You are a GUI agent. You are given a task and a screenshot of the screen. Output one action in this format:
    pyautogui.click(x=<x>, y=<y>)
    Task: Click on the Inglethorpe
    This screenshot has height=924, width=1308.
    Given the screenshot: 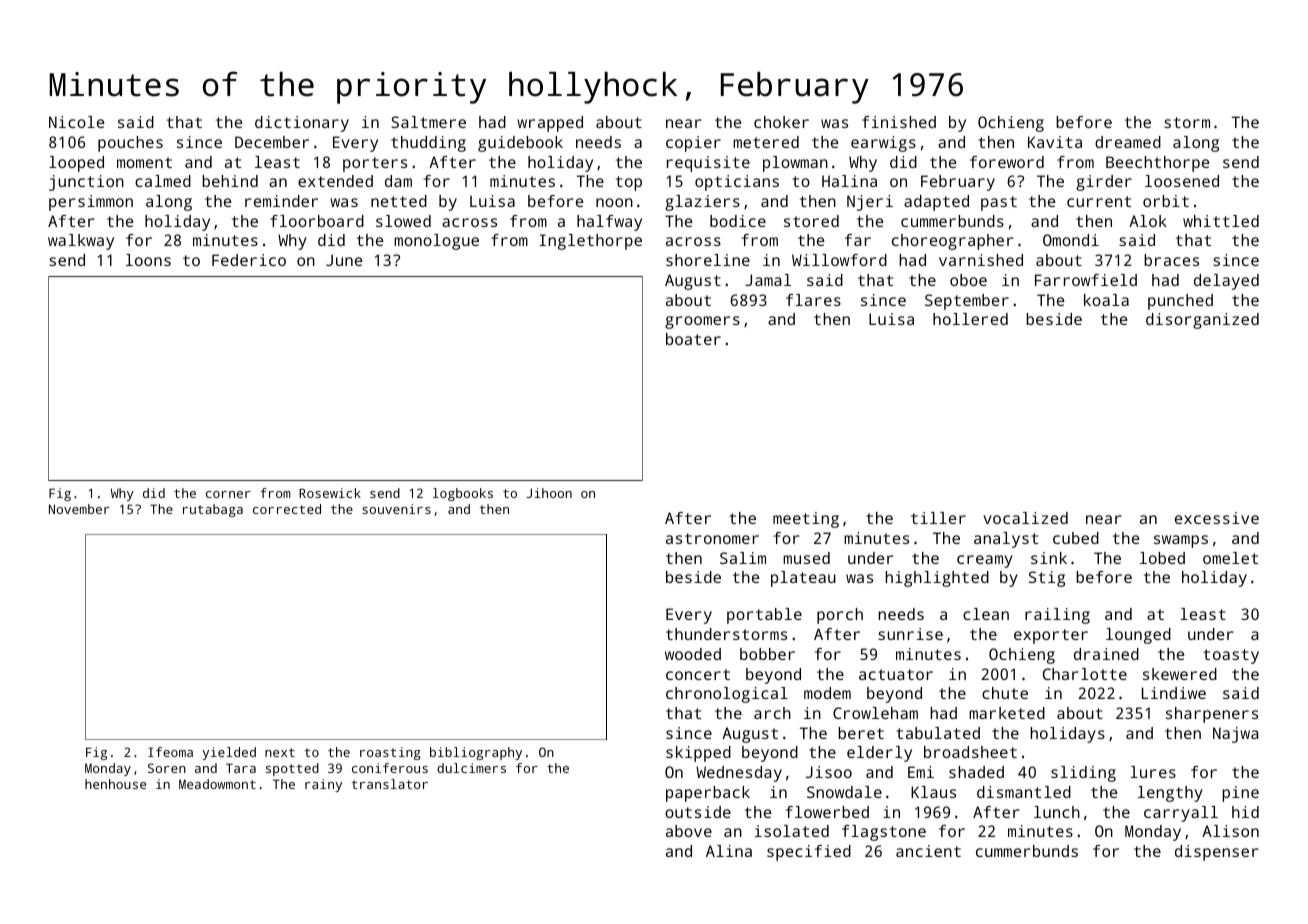 What is the action you would take?
    pyautogui.click(x=591, y=242)
